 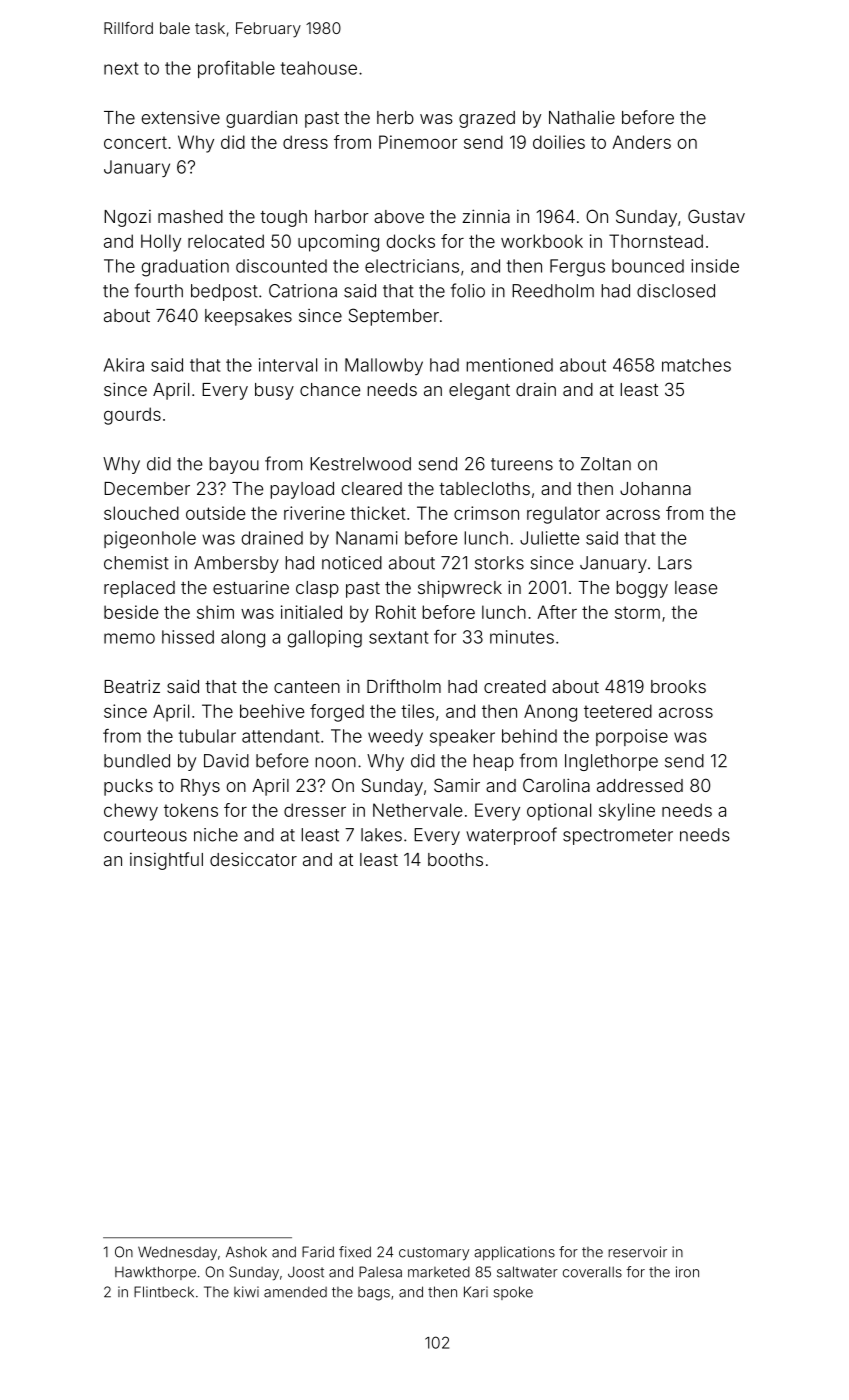 I want to click on spoke, so click(x=513, y=1293).
